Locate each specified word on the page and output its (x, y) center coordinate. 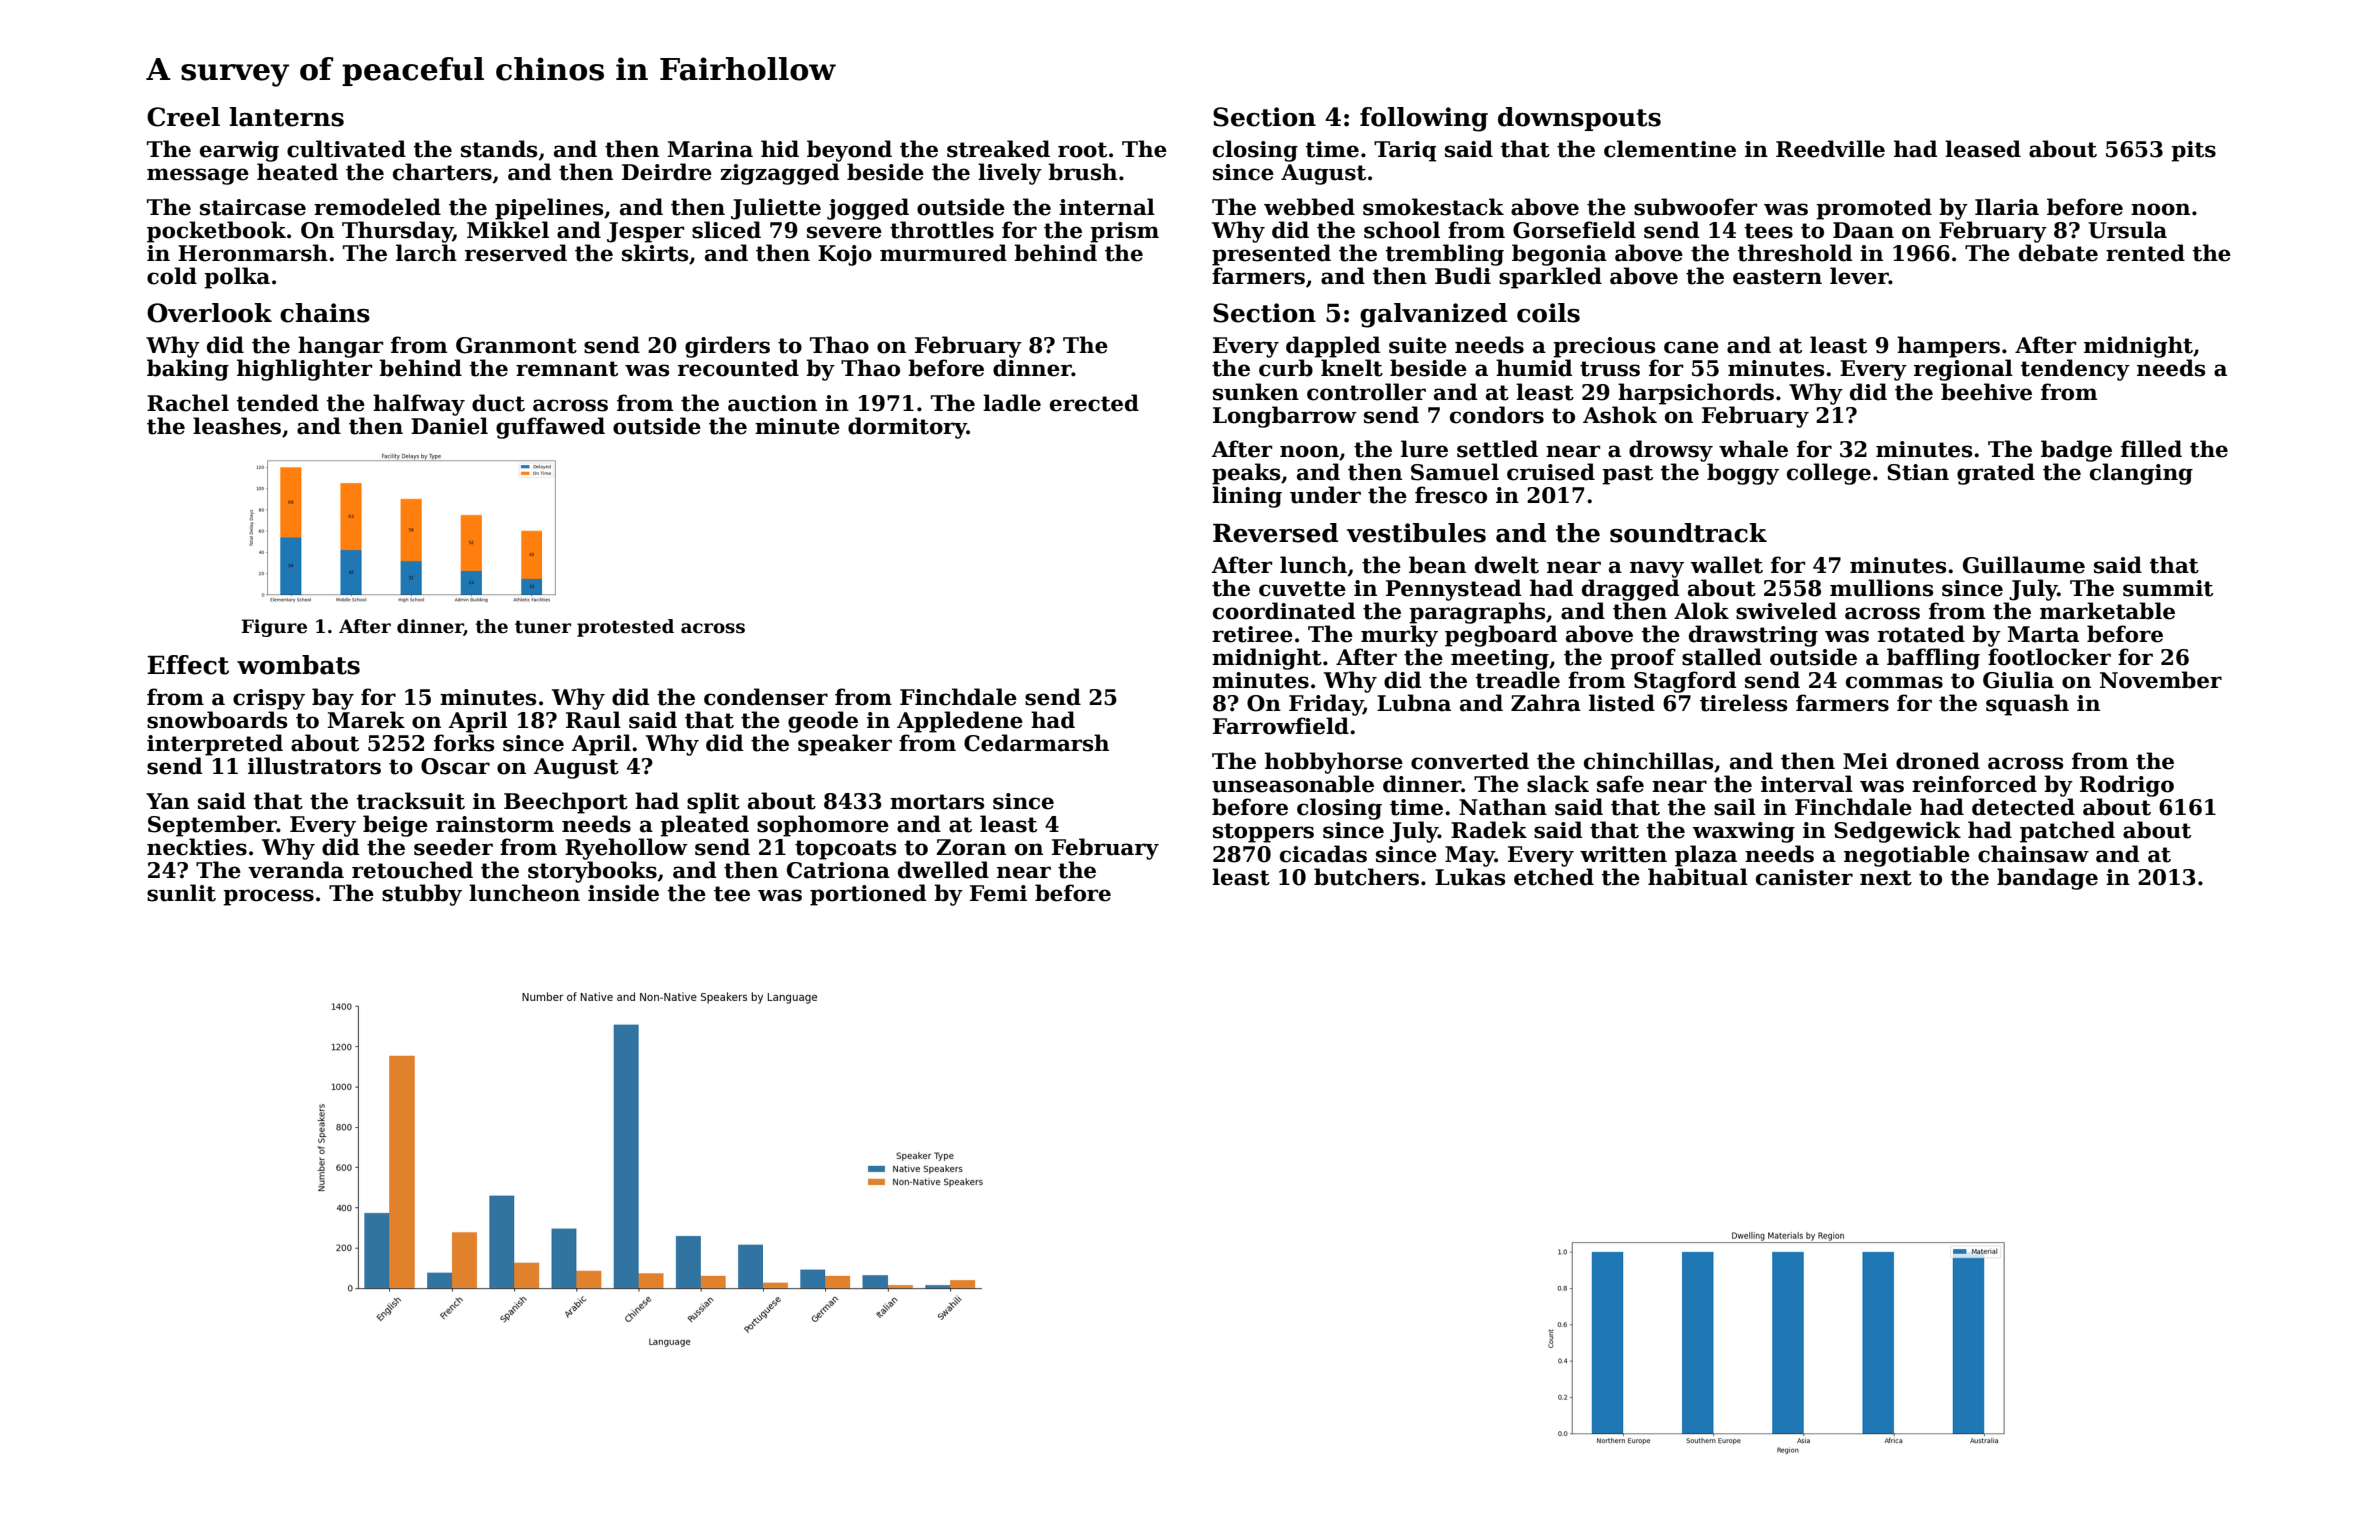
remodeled (377, 207)
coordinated (1284, 611)
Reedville (1830, 149)
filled (2151, 449)
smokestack (1433, 207)
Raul (593, 720)
